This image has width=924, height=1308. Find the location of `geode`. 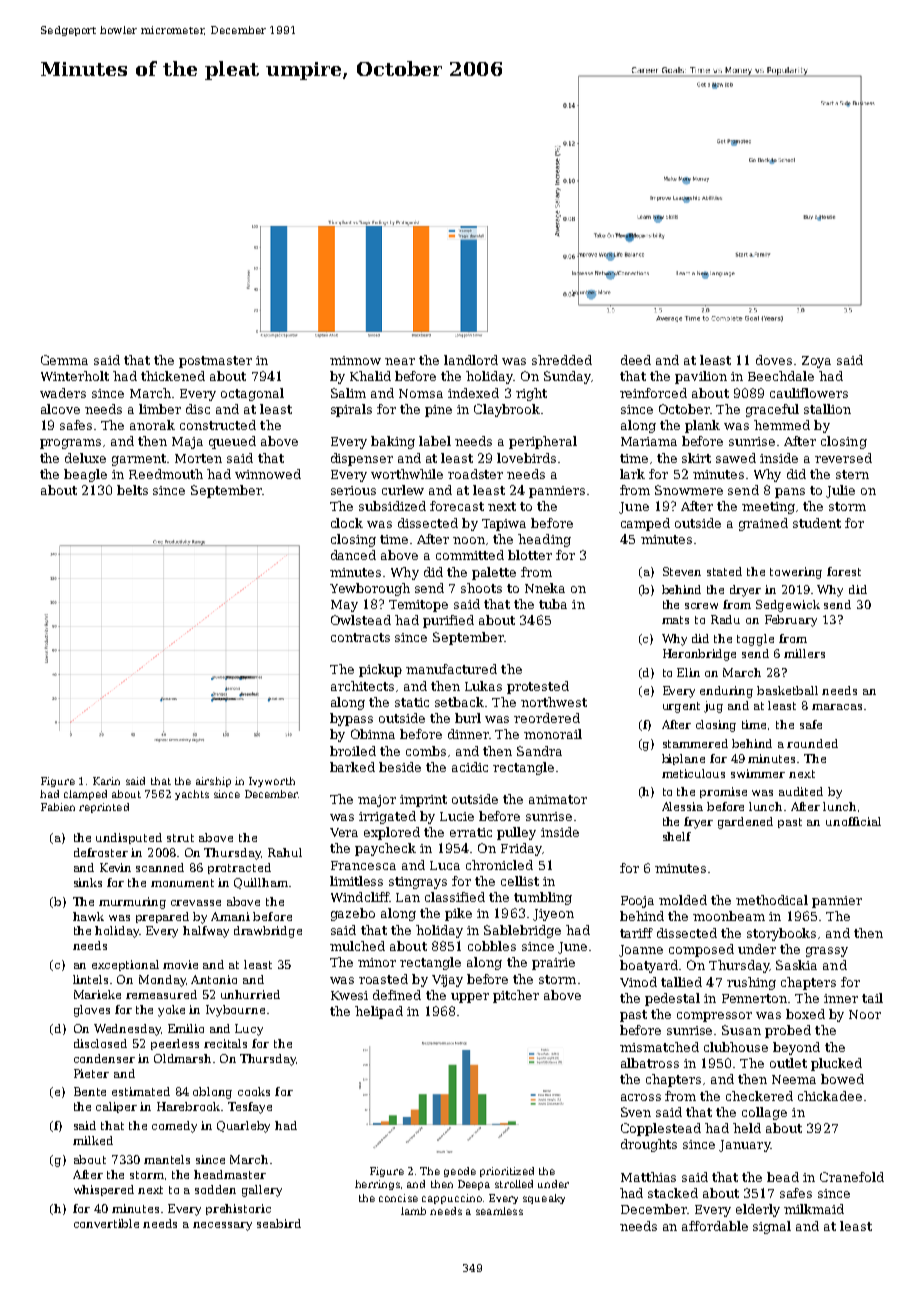

geode is located at coordinates (460, 1172).
